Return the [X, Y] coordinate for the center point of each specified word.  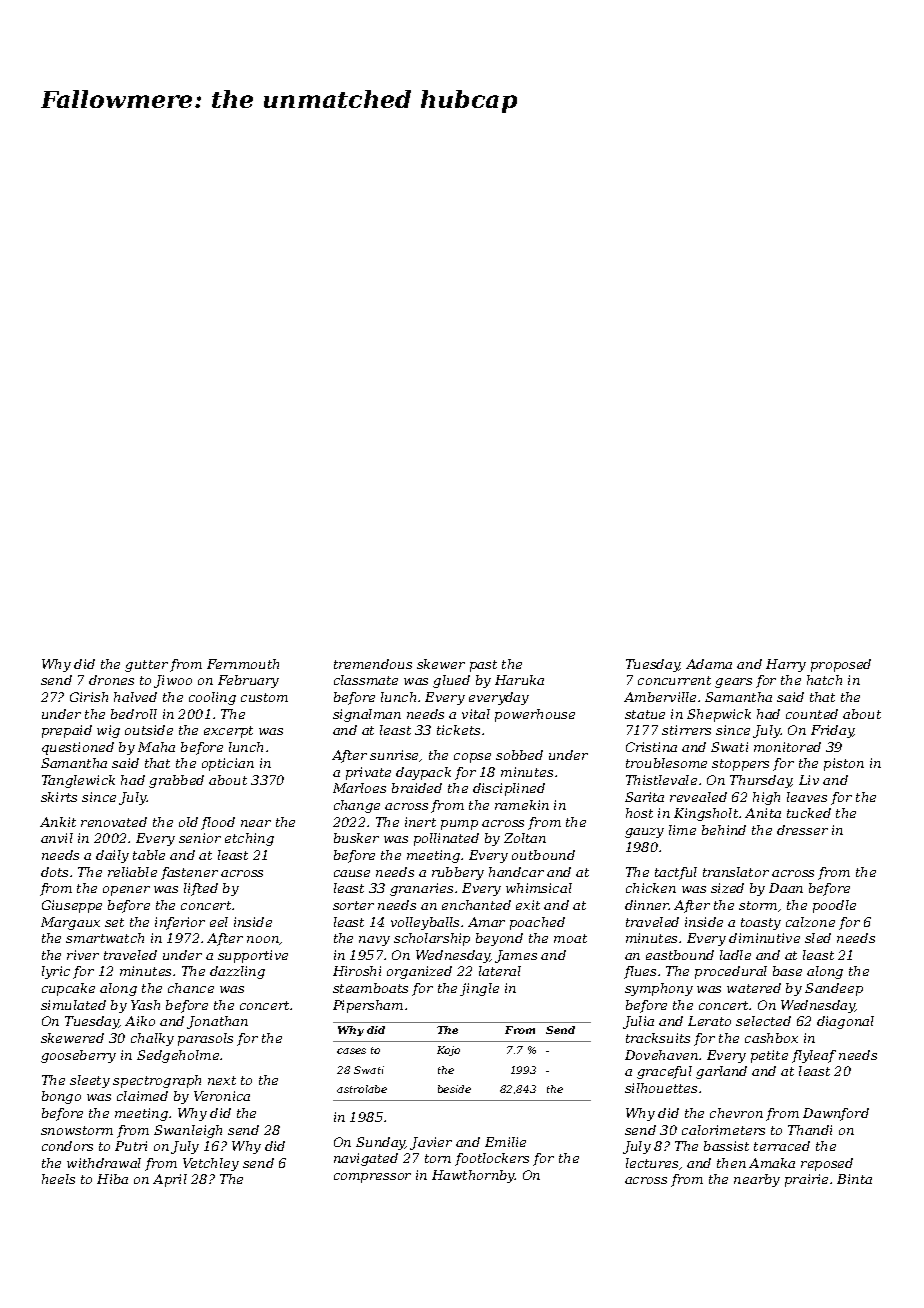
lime [682, 830]
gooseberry [78, 1056]
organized [419, 972]
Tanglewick [78, 781]
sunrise [395, 756]
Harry [786, 665]
